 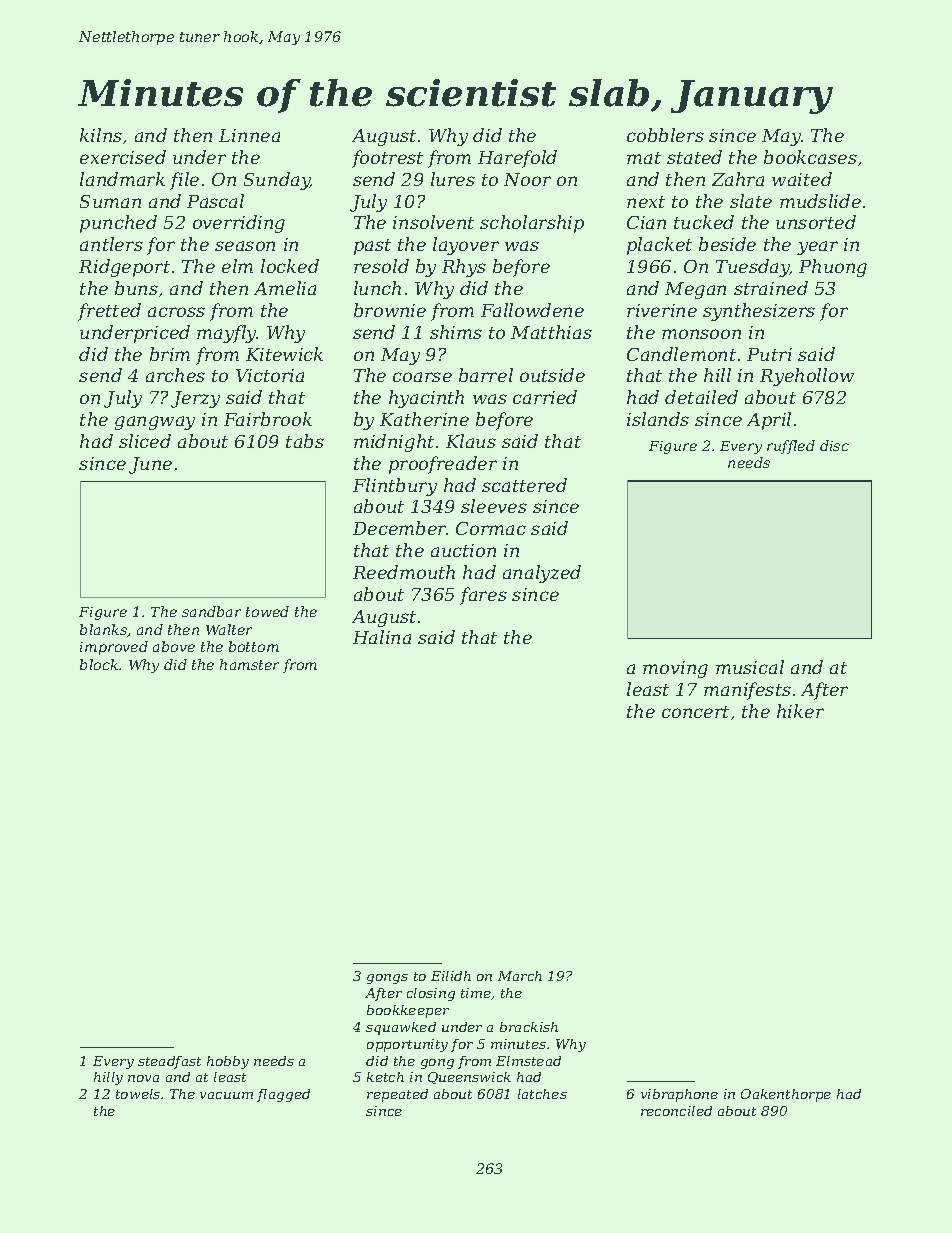 What do you see at coordinates (800, 711) in the page?
I see `hiker` at bounding box center [800, 711].
